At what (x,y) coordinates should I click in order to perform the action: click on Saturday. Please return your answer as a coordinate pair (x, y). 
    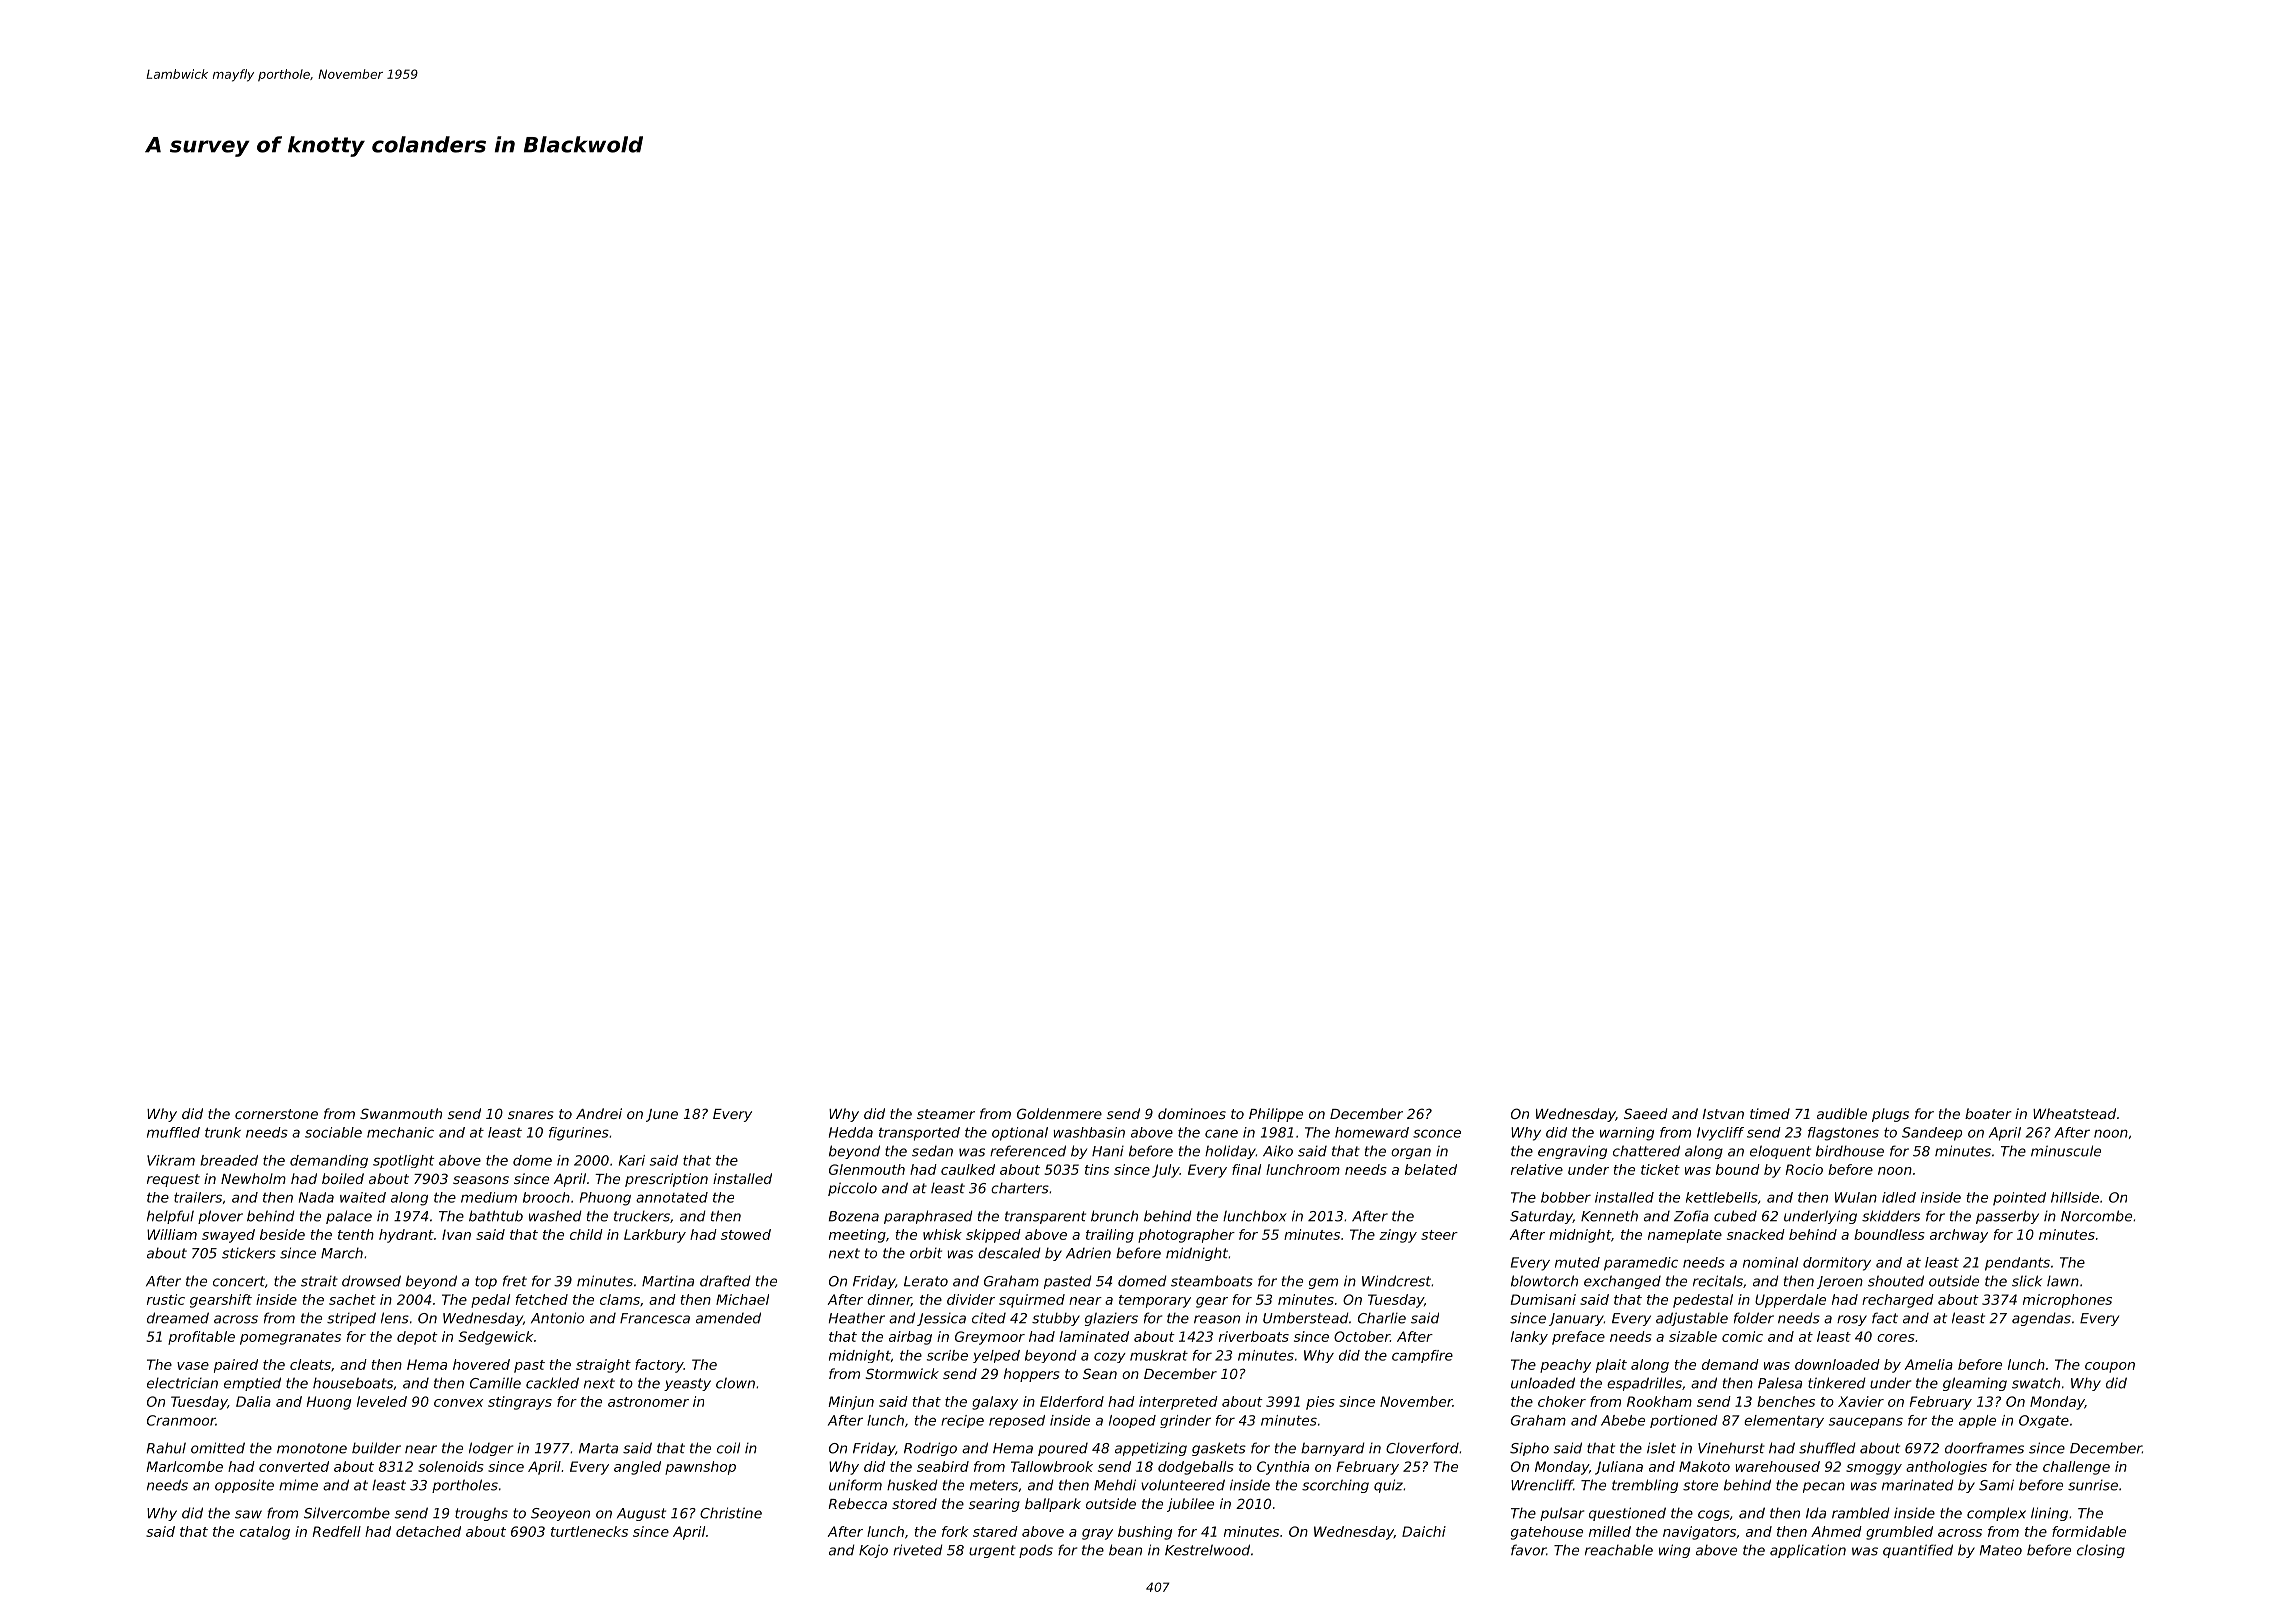
    Looking at the image, I should click on (1541, 1217).
